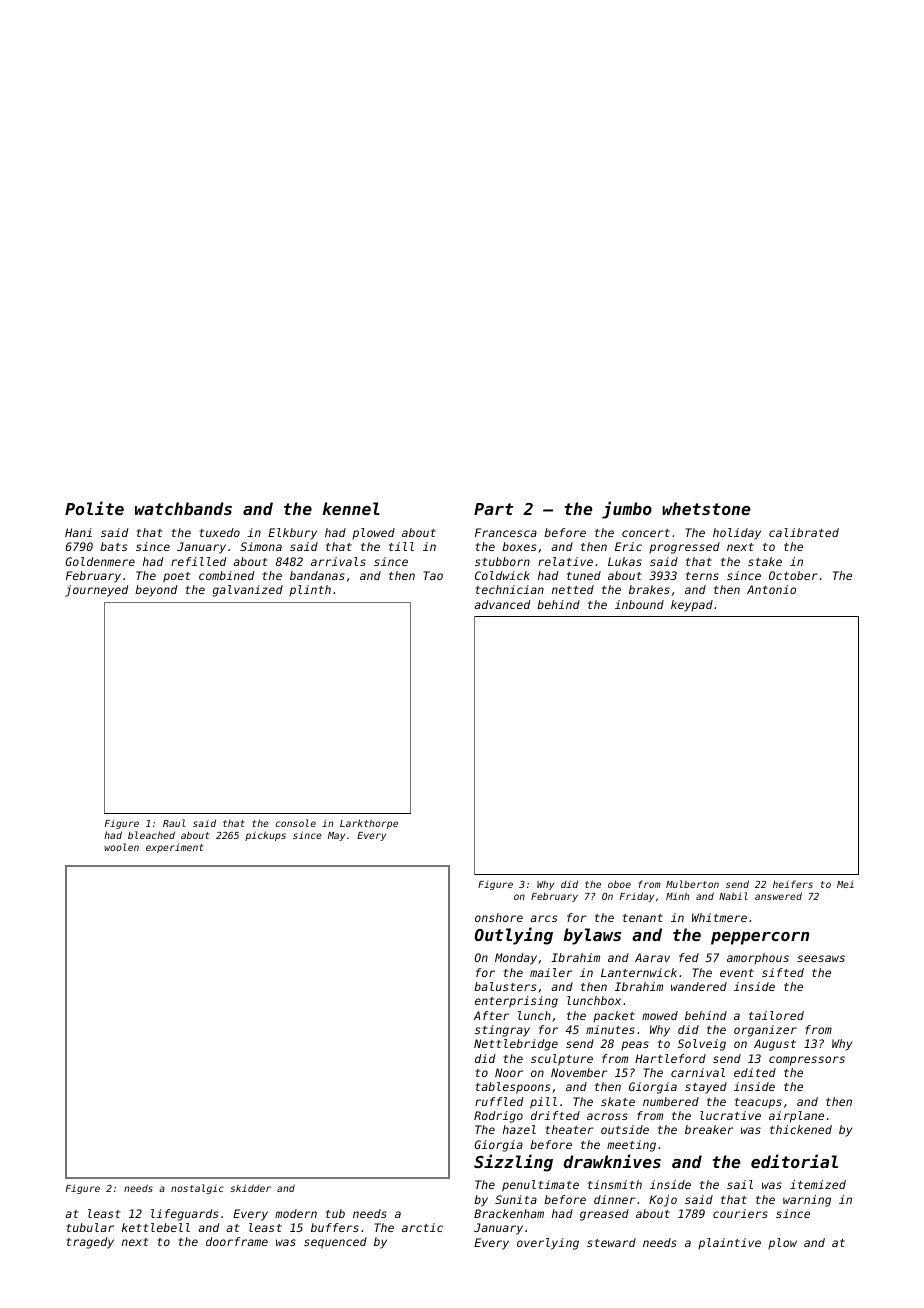 This screenshot has width=924, height=1308. What do you see at coordinates (494, 509) in the screenshot?
I see `Part` at bounding box center [494, 509].
